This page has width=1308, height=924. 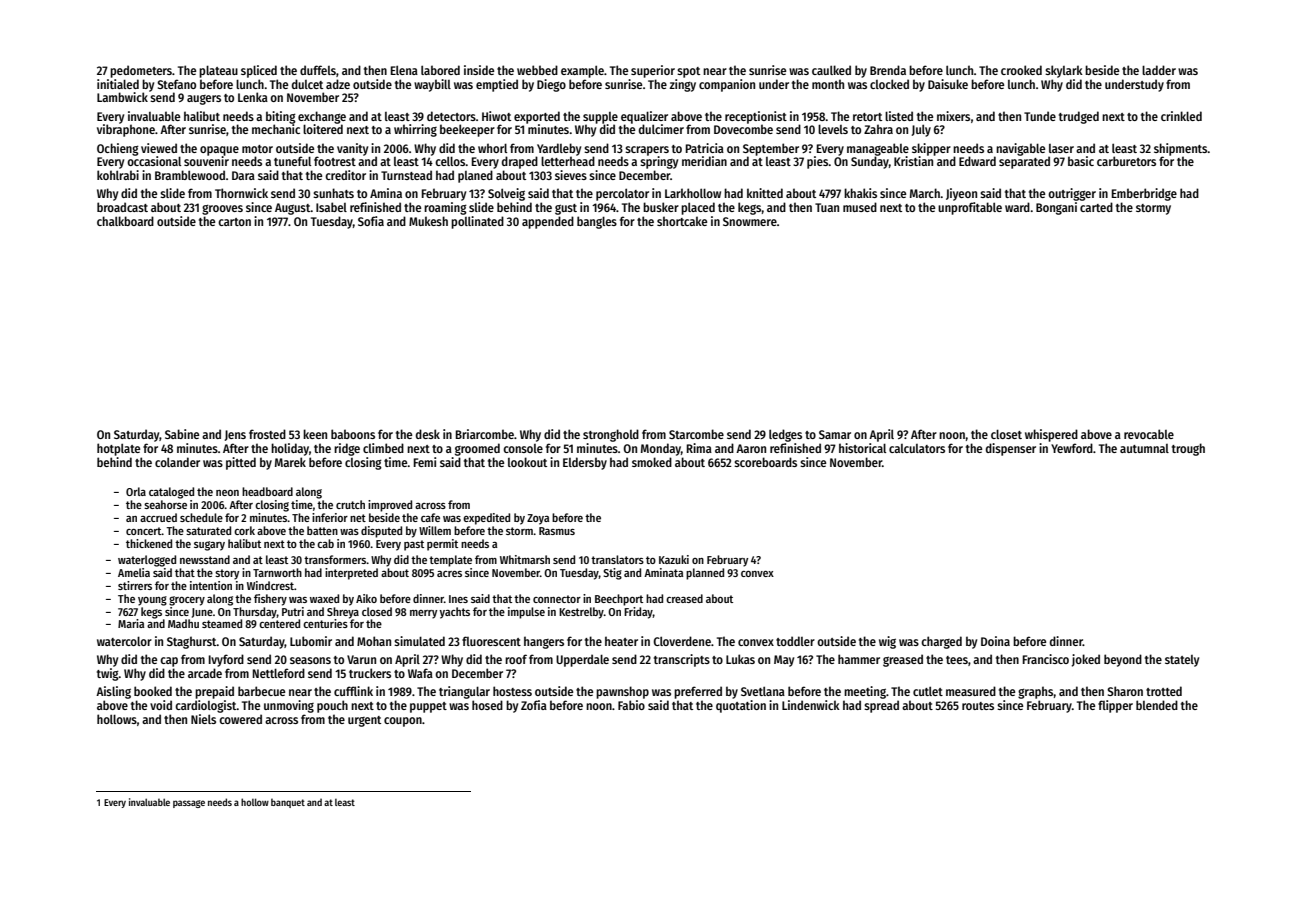 I want to click on Sabine, so click(x=182, y=434).
